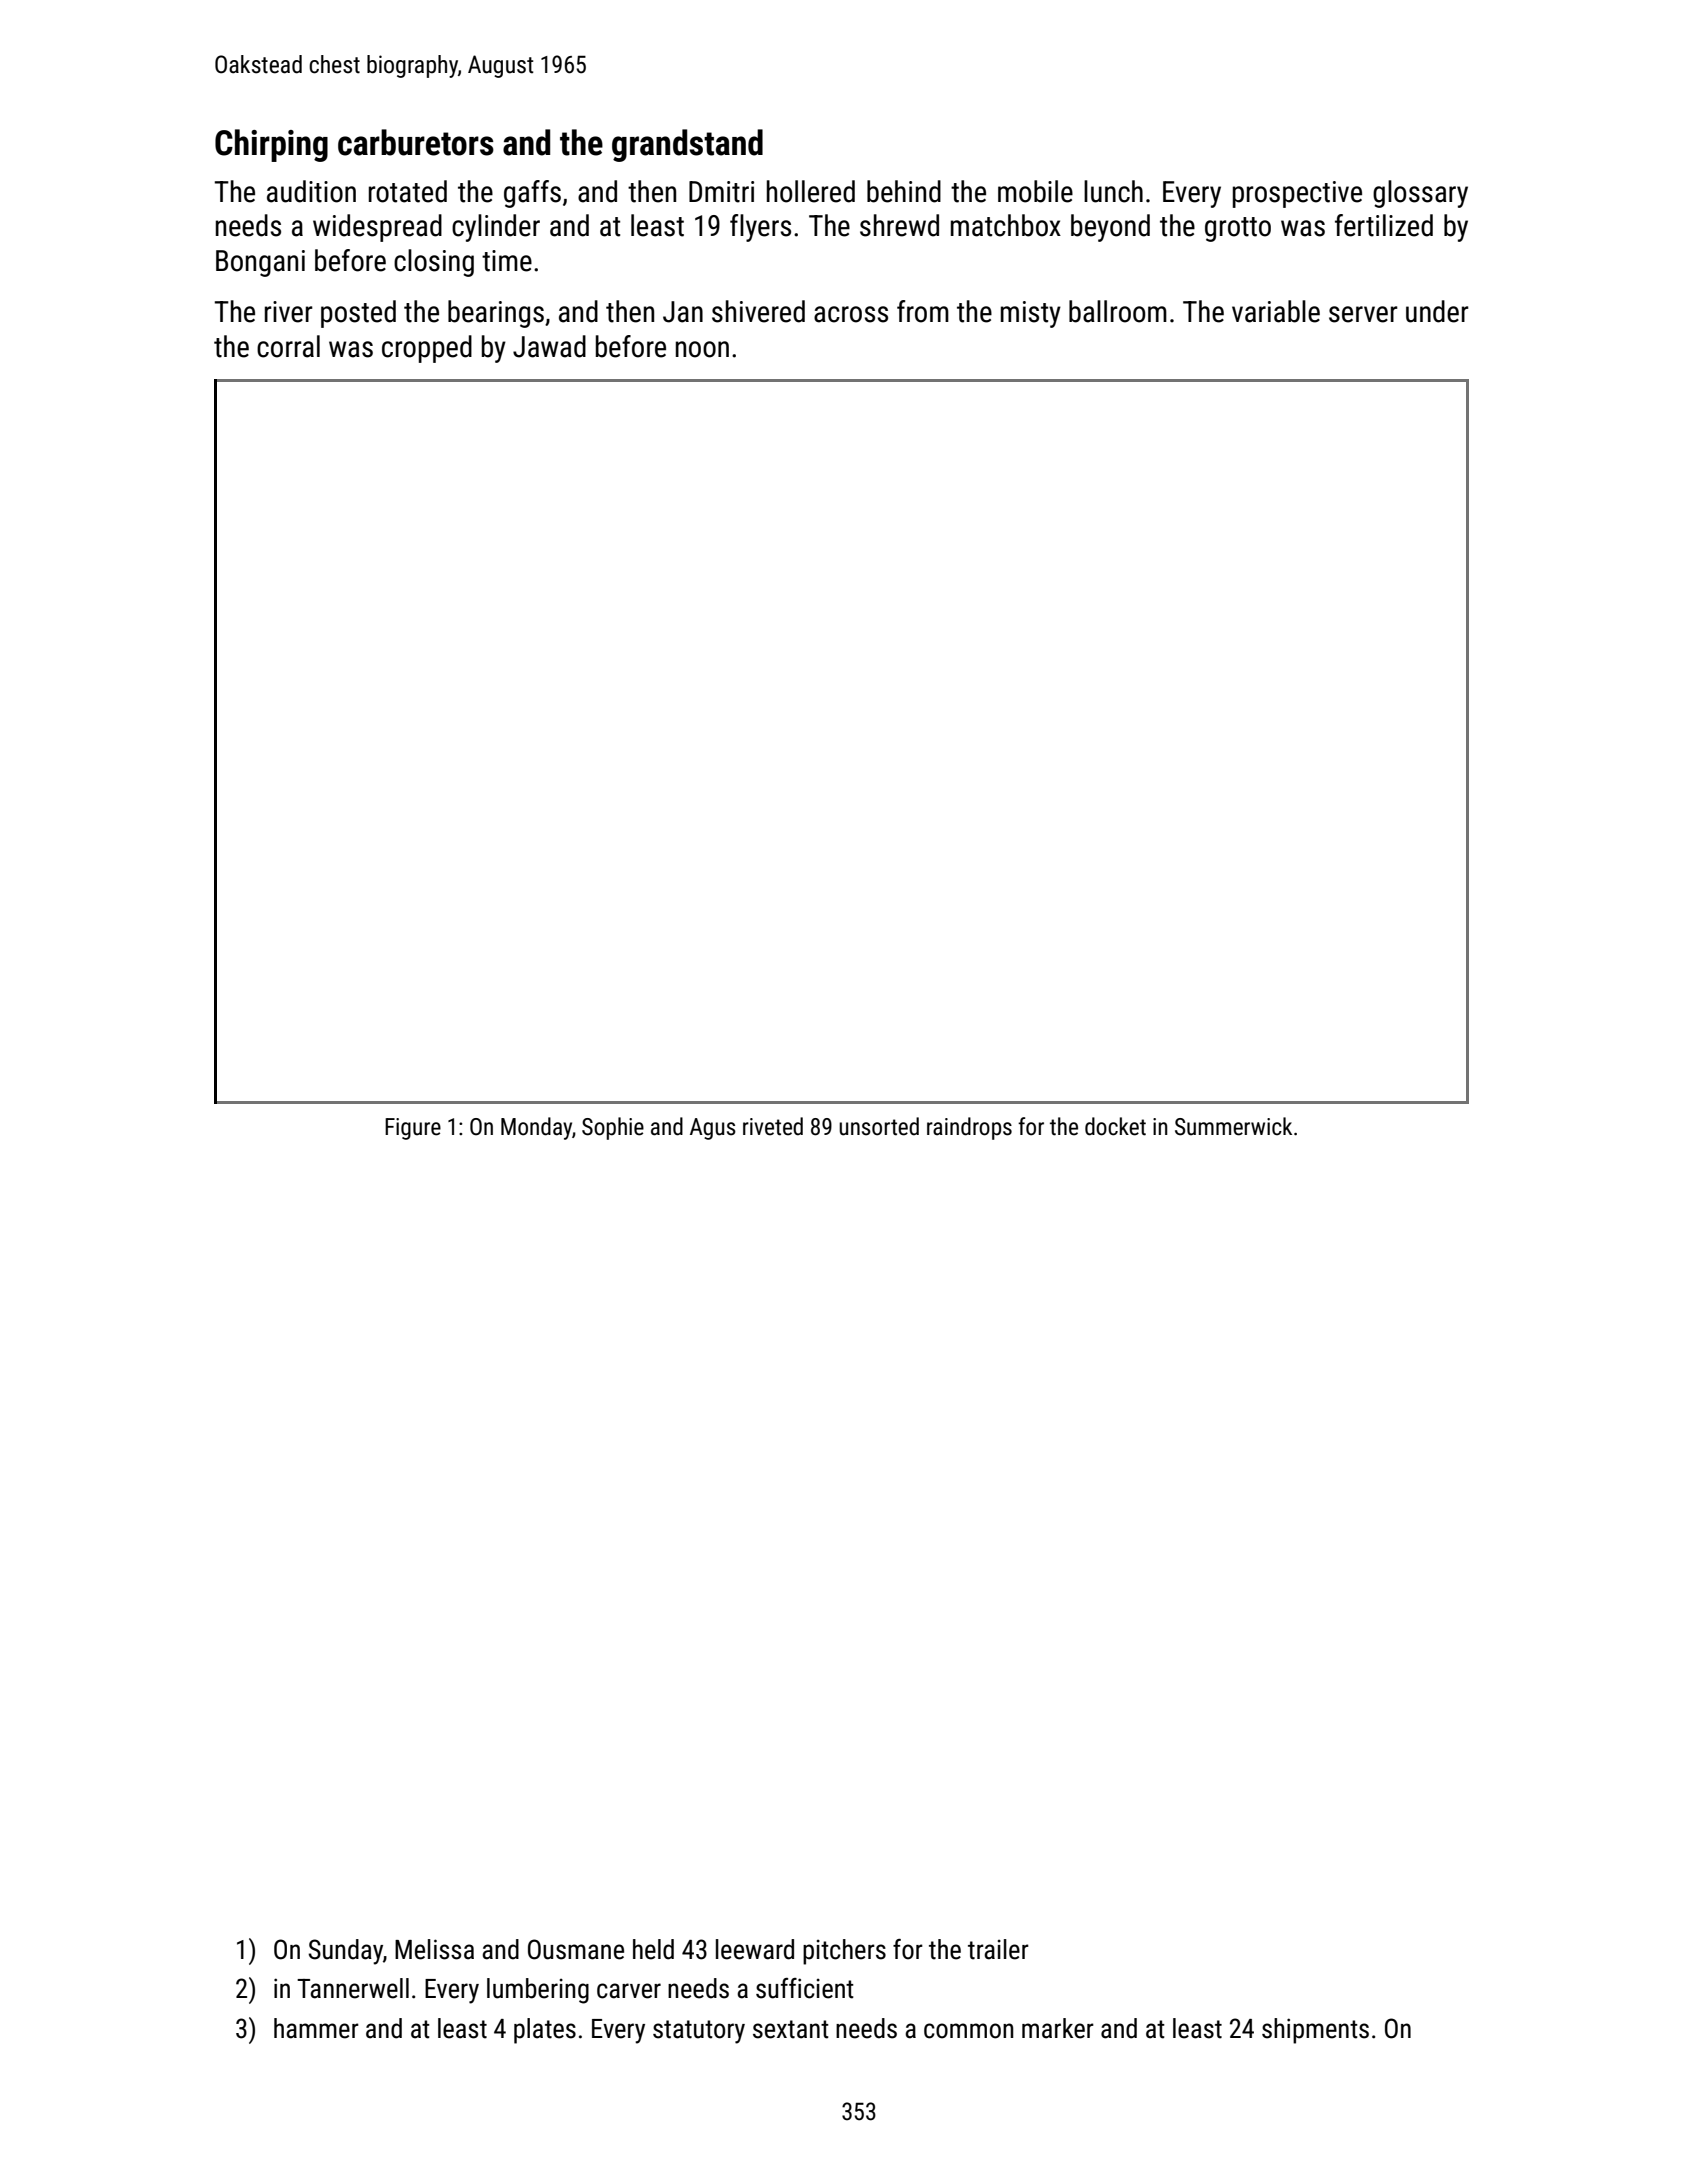  Describe the element at coordinates (683, 312) in the screenshot. I see `Jan` at that location.
